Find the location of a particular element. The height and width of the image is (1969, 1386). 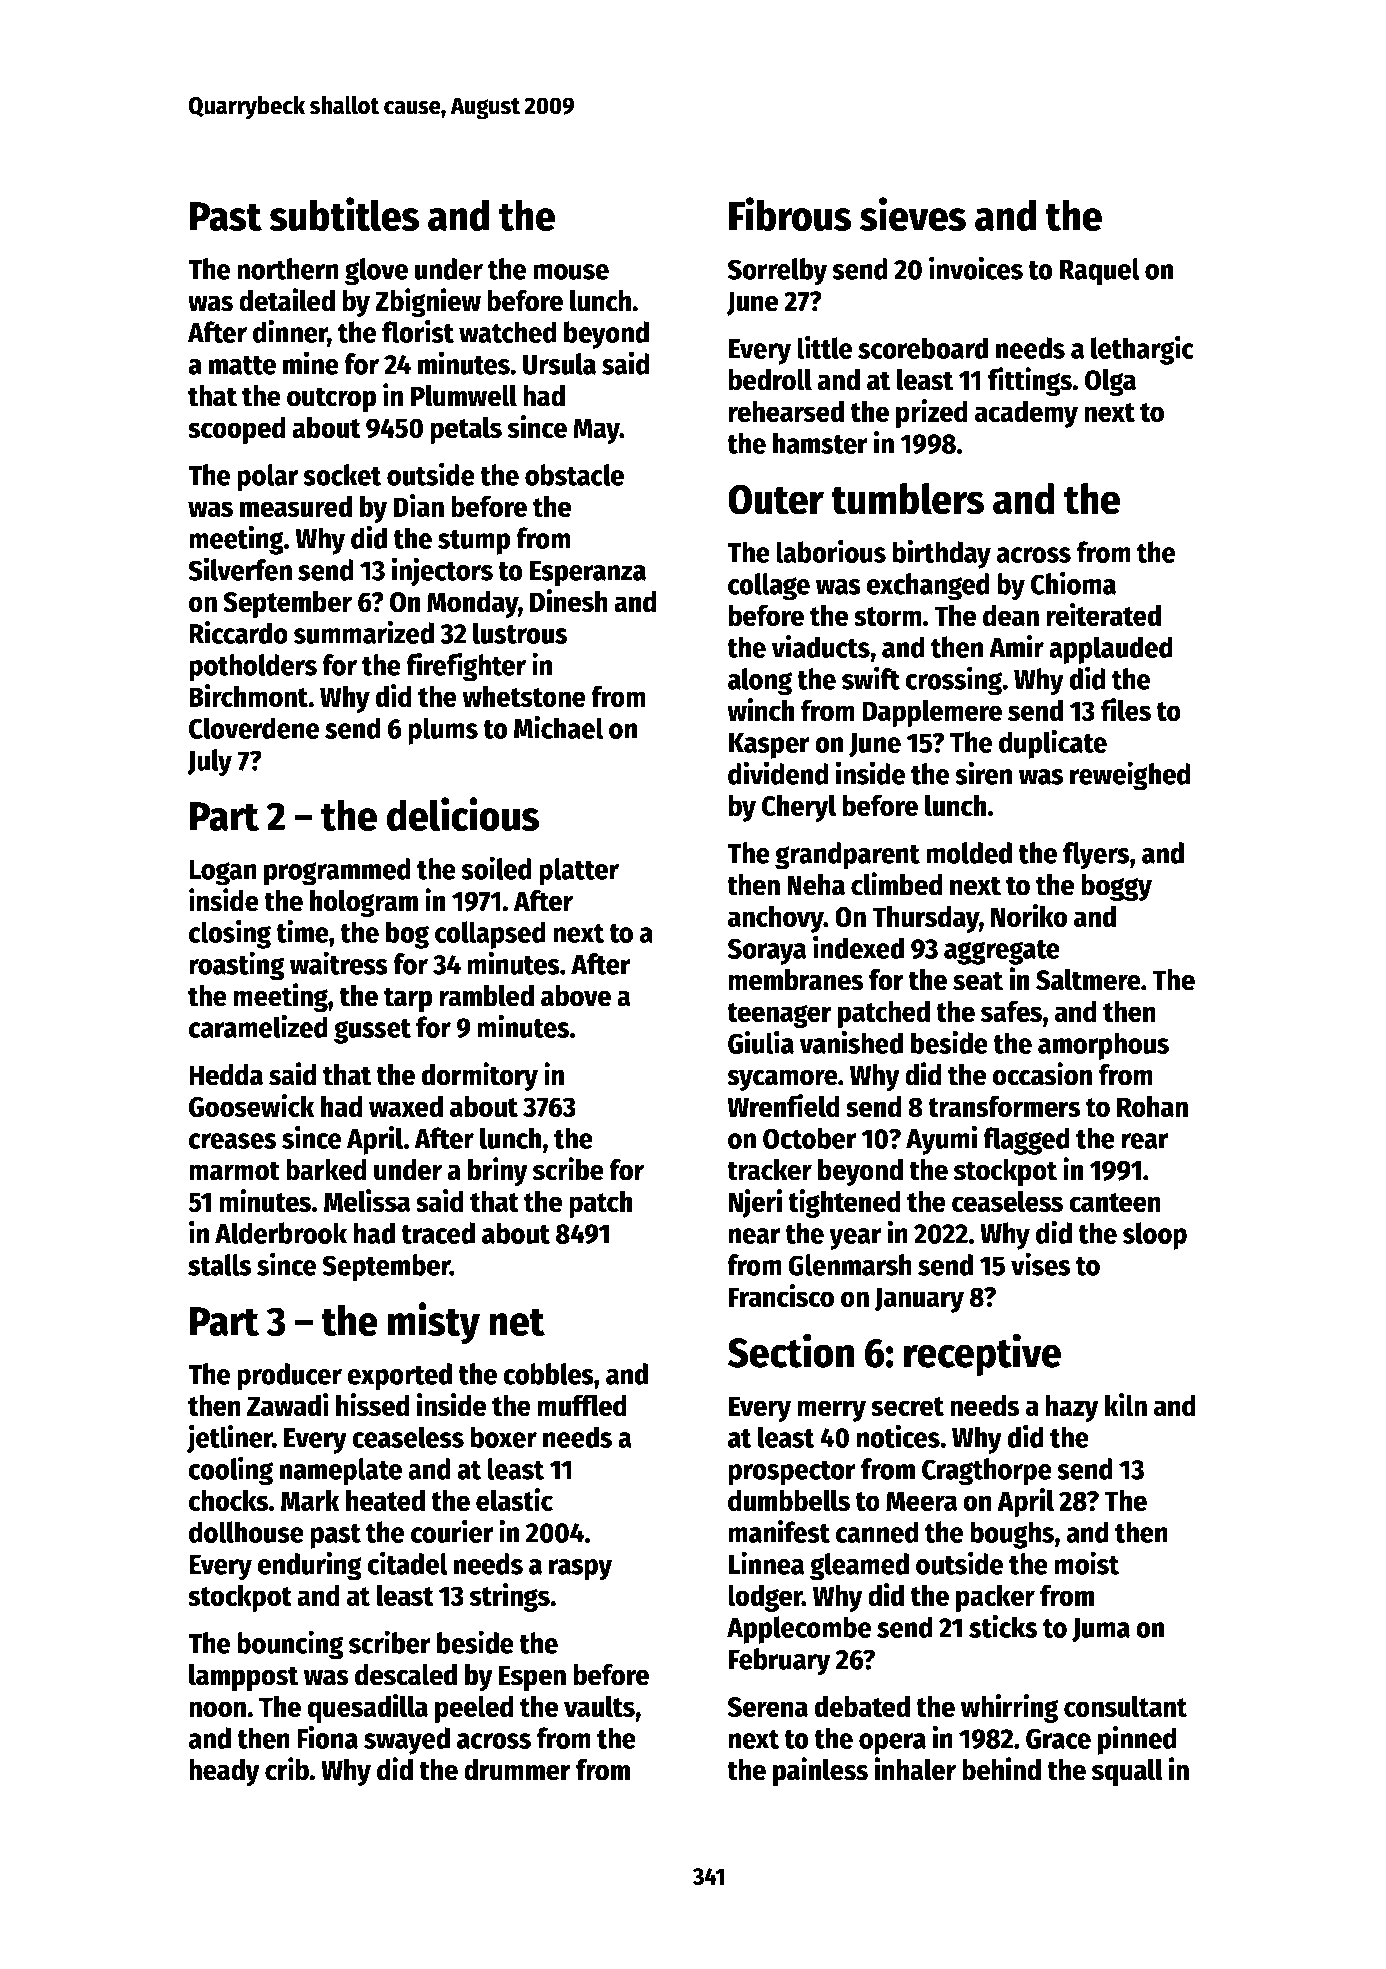

squall is located at coordinates (1127, 1773).
